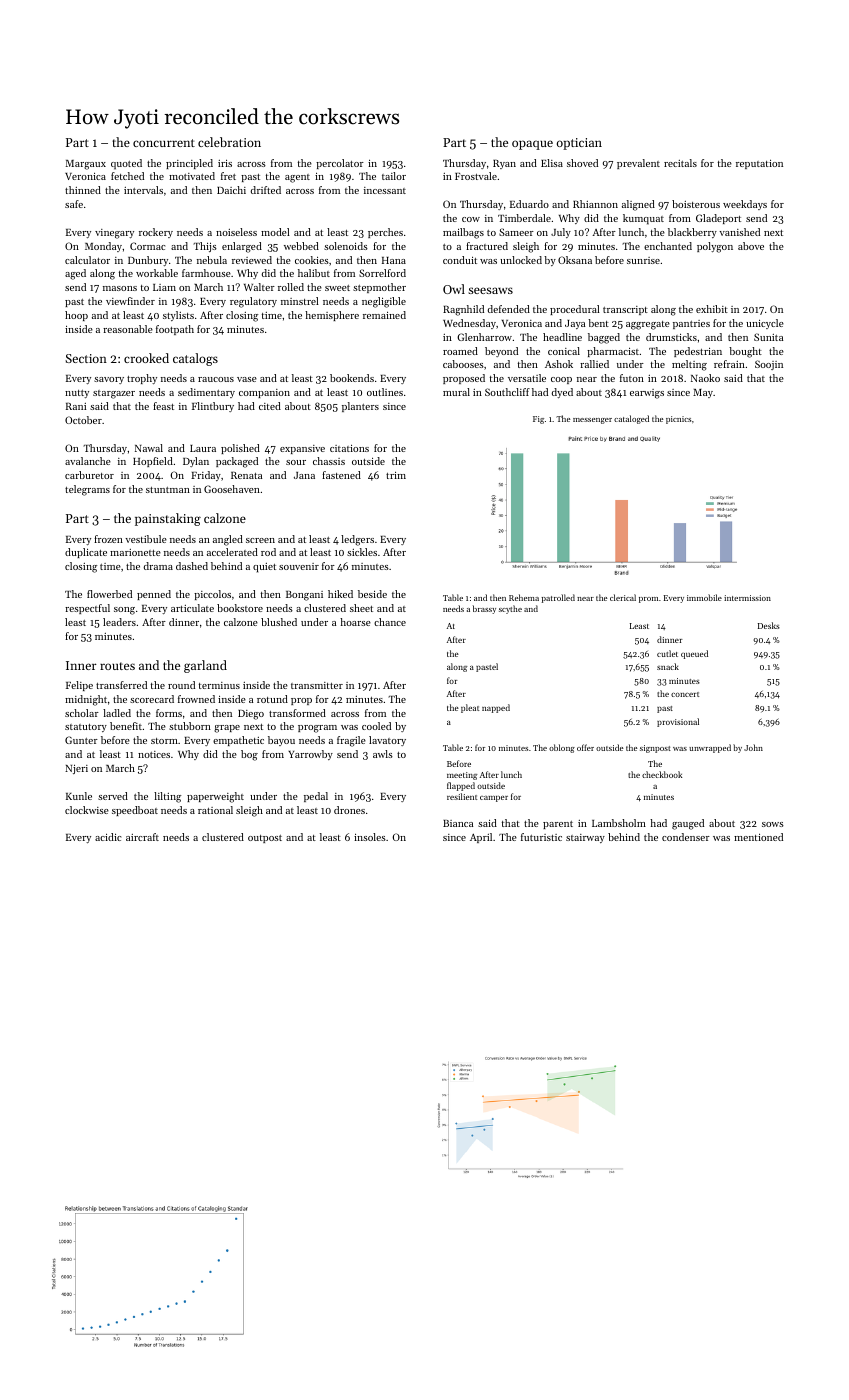 This page has height=1400, width=849. What do you see at coordinates (142, 837) in the page?
I see `aircraft` at bounding box center [142, 837].
